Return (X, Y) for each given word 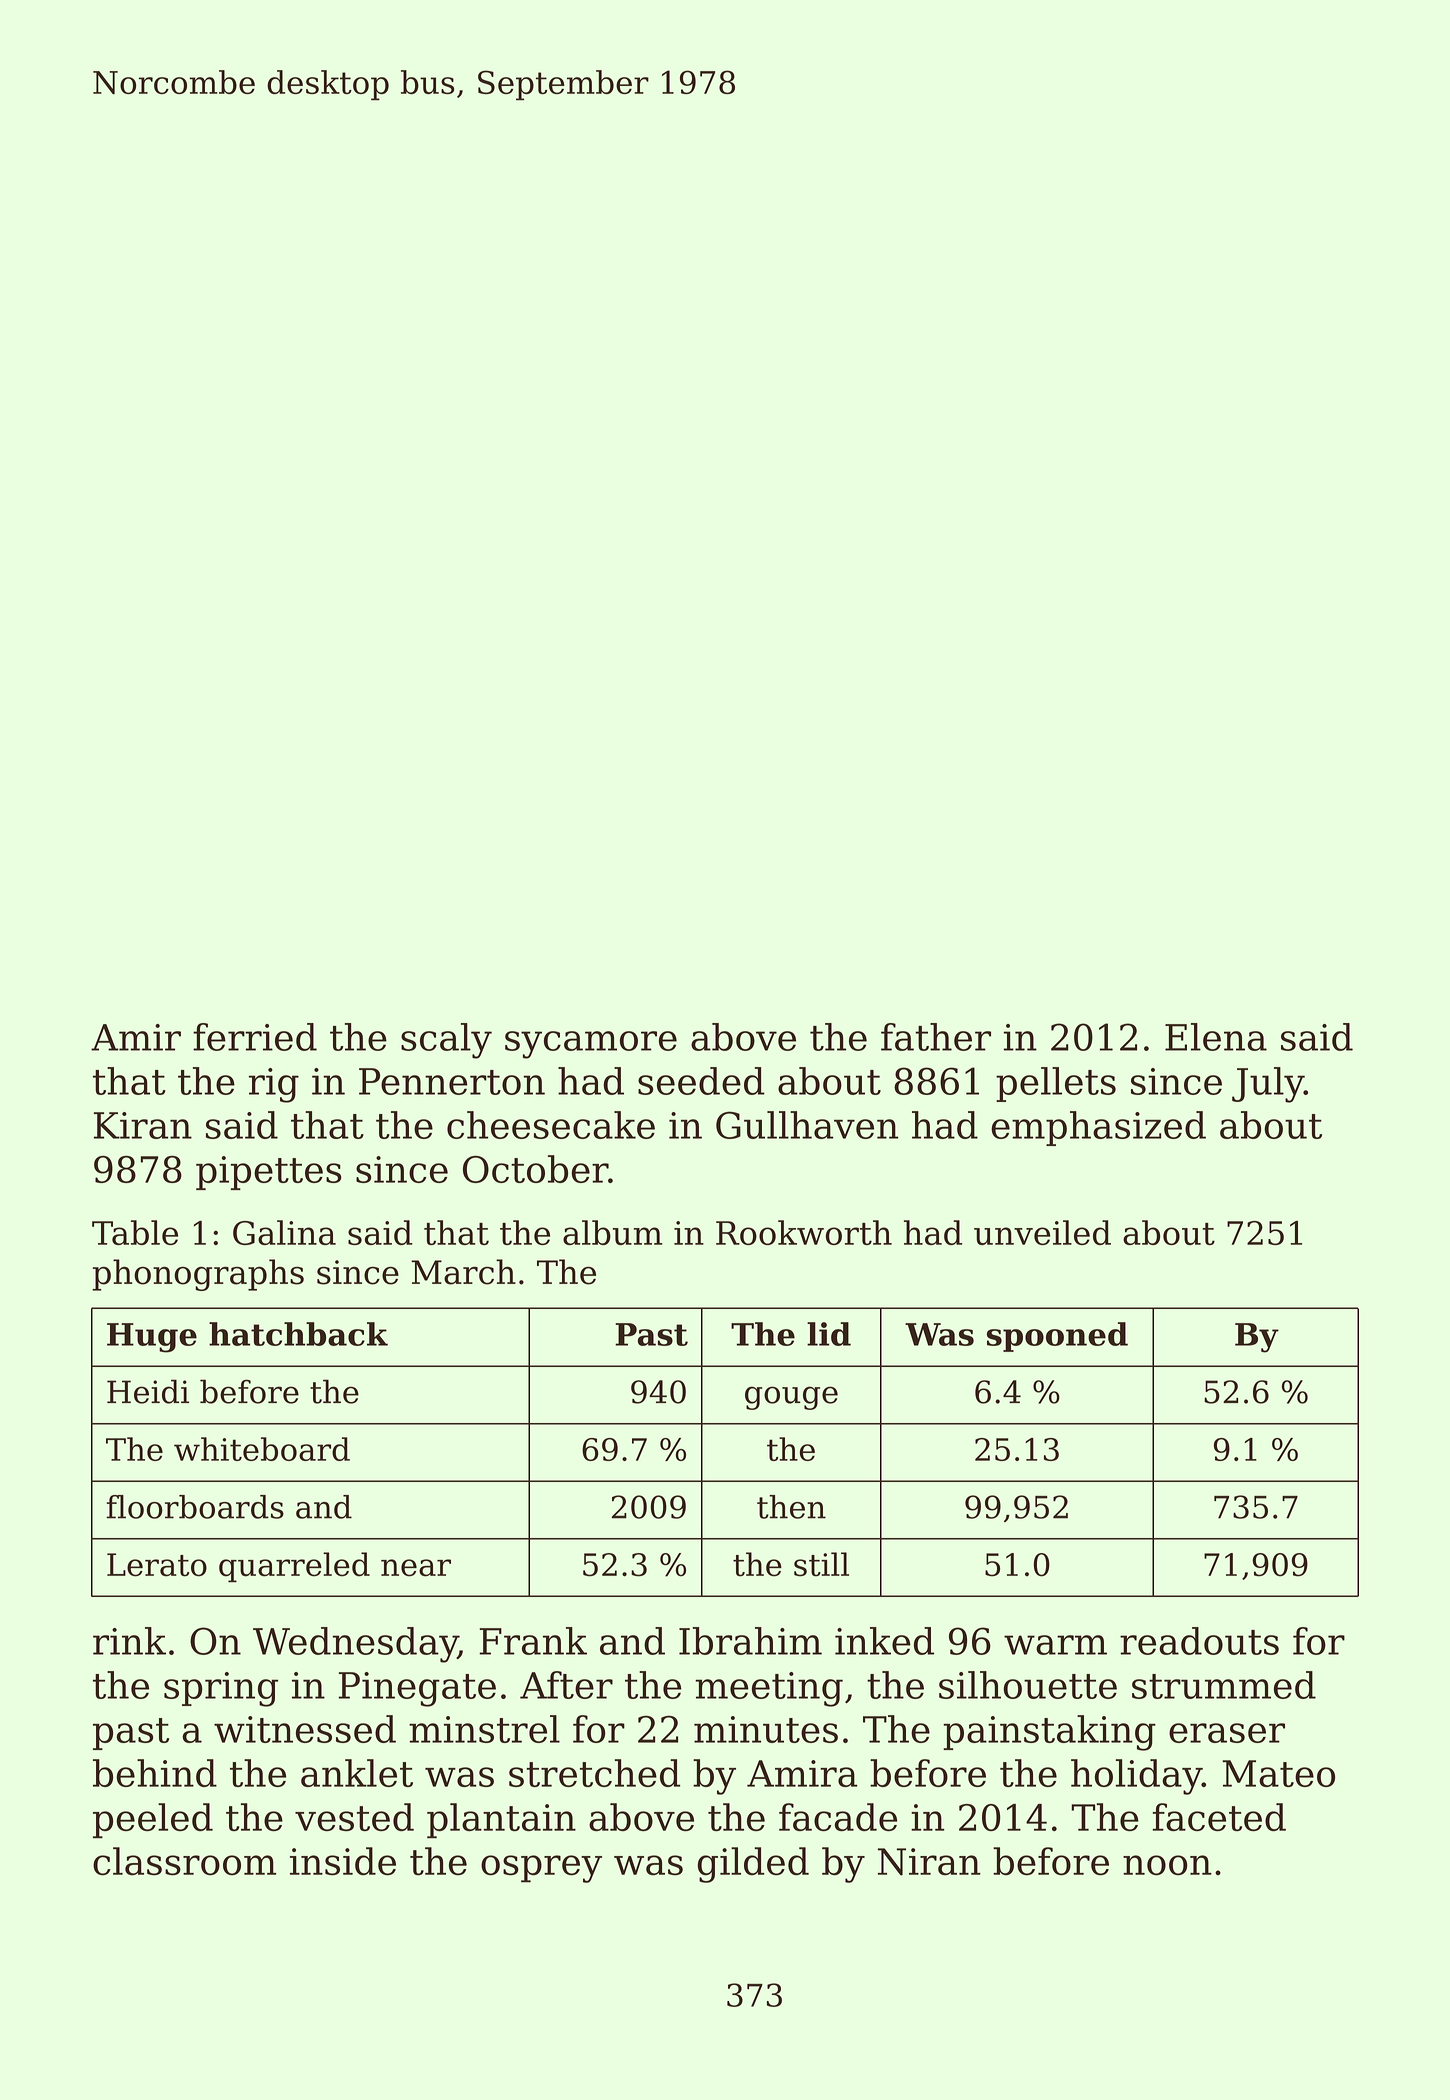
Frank (533, 1641)
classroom (184, 1861)
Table (135, 1232)
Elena (1216, 1037)
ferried (255, 1037)
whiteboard (262, 1449)
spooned (1057, 1337)
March (463, 1272)
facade (838, 1817)
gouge (791, 1398)
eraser (1227, 1733)
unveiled (1042, 1232)
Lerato (157, 1565)
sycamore (591, 1045)
